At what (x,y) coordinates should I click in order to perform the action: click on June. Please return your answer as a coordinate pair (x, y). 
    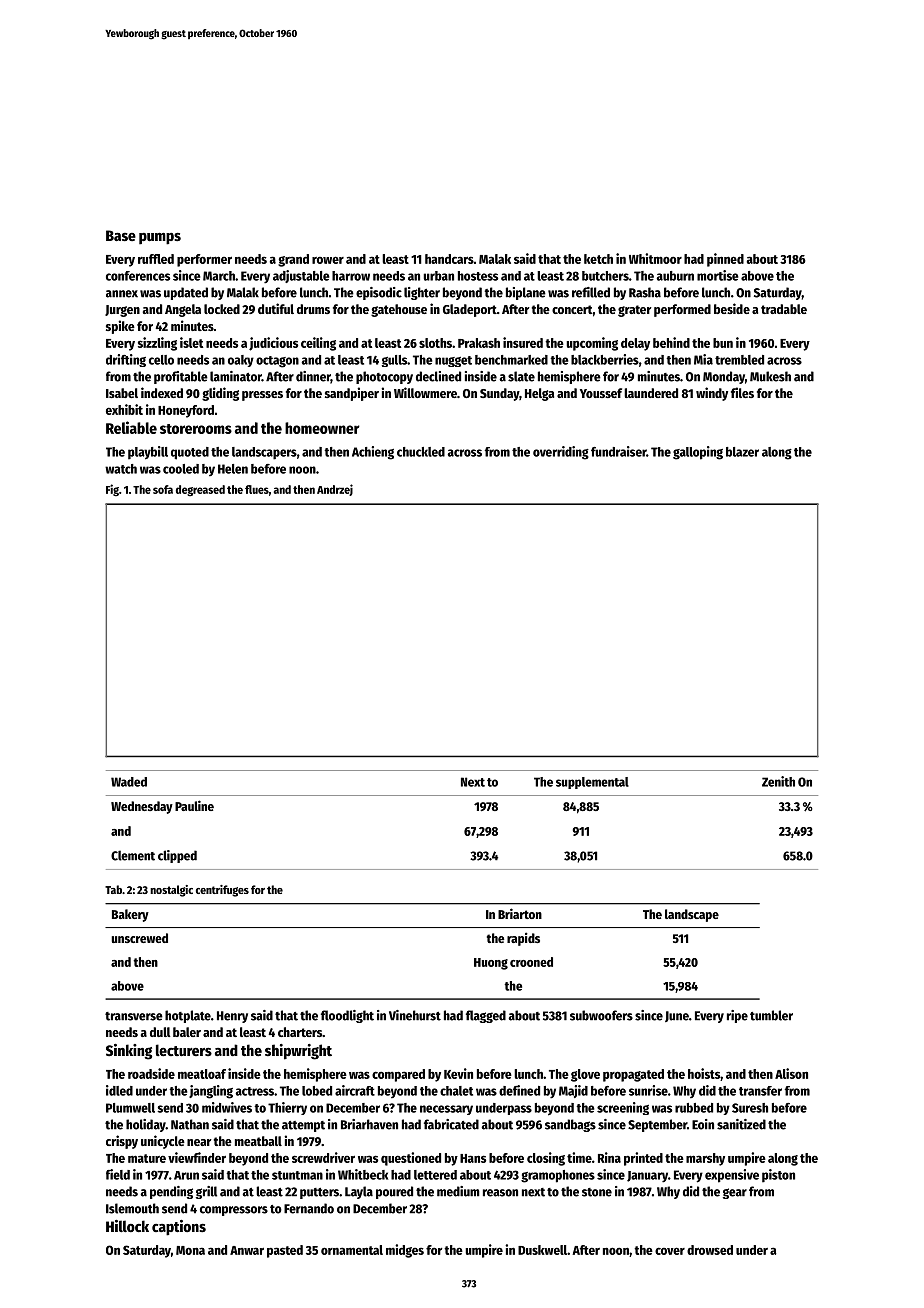
    Looking at the image, I should click on (677, 1016).
